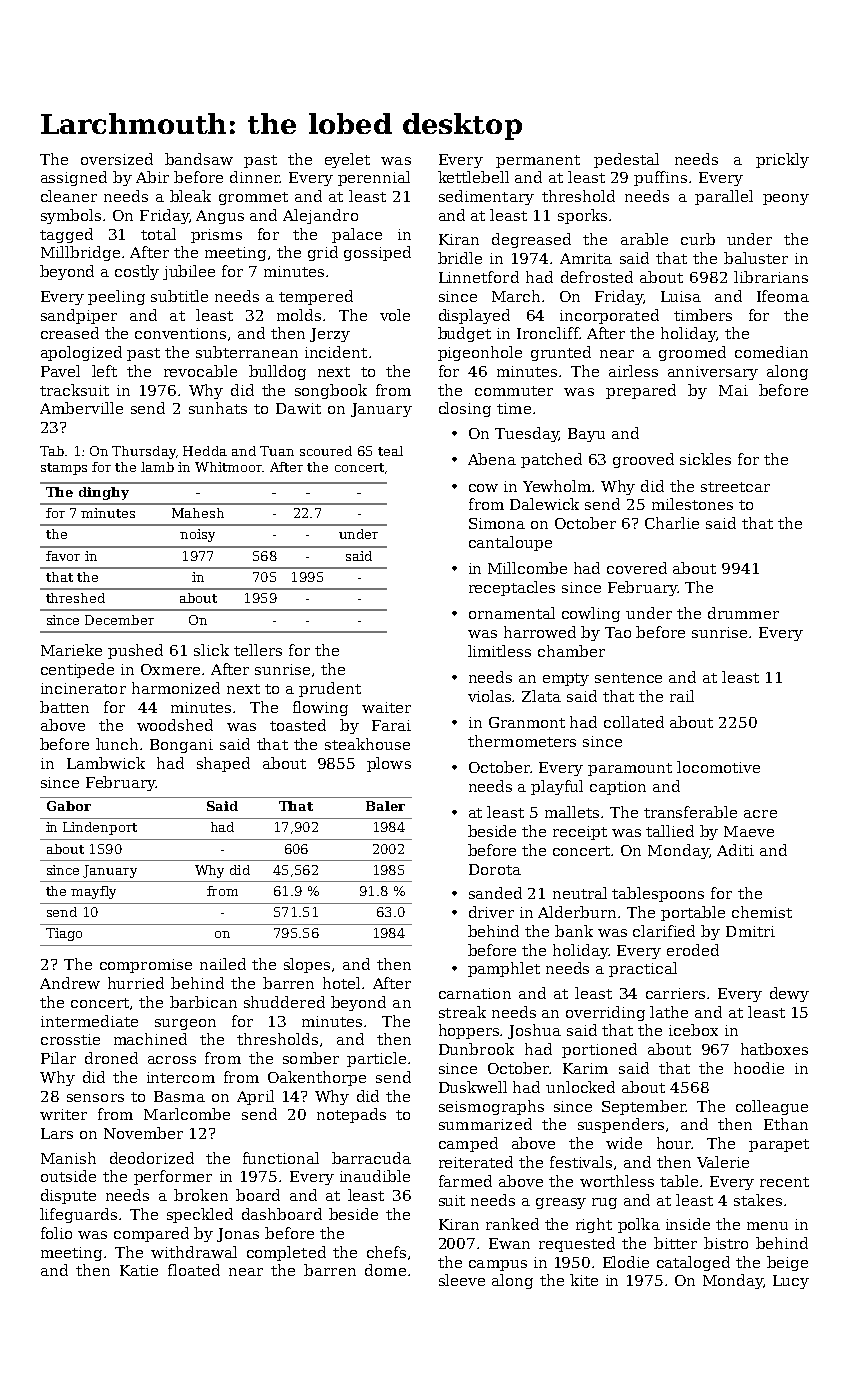 The image size is (849, 1400). What do you see at coordinates (152, 177) in the document?
I see `Abir` at bounding box center [152, 177].
